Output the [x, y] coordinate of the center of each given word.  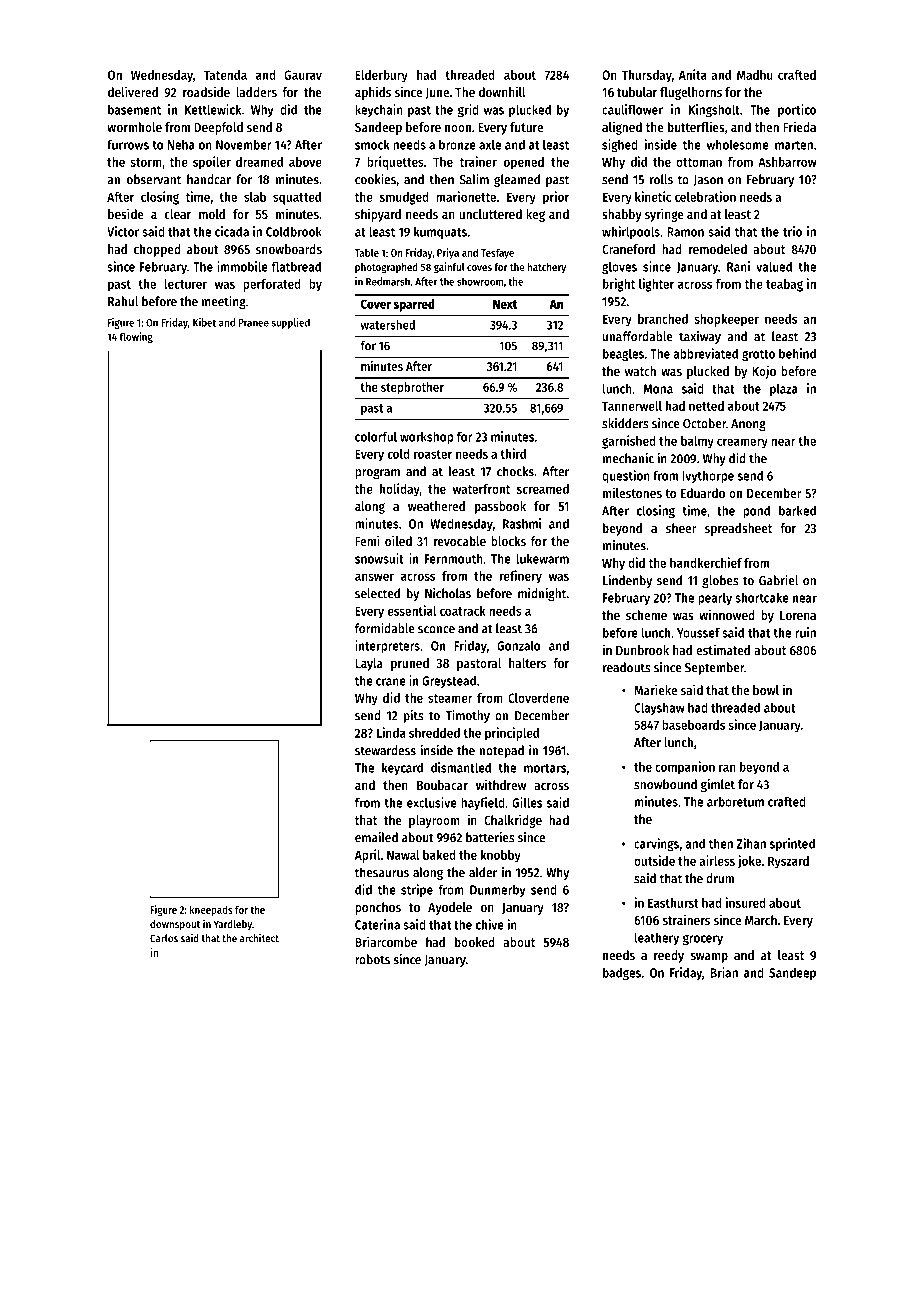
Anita [693, 74]
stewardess [385, 750]
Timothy [467, 716]
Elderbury [381, 76]
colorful [376, 436]
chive [490, 924]
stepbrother [412, 388]
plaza [784, 390]
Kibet [204, 322]
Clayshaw [659, 708]
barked [797, 510]
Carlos [164, 938]
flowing [136, 337]
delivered [133, 91]
